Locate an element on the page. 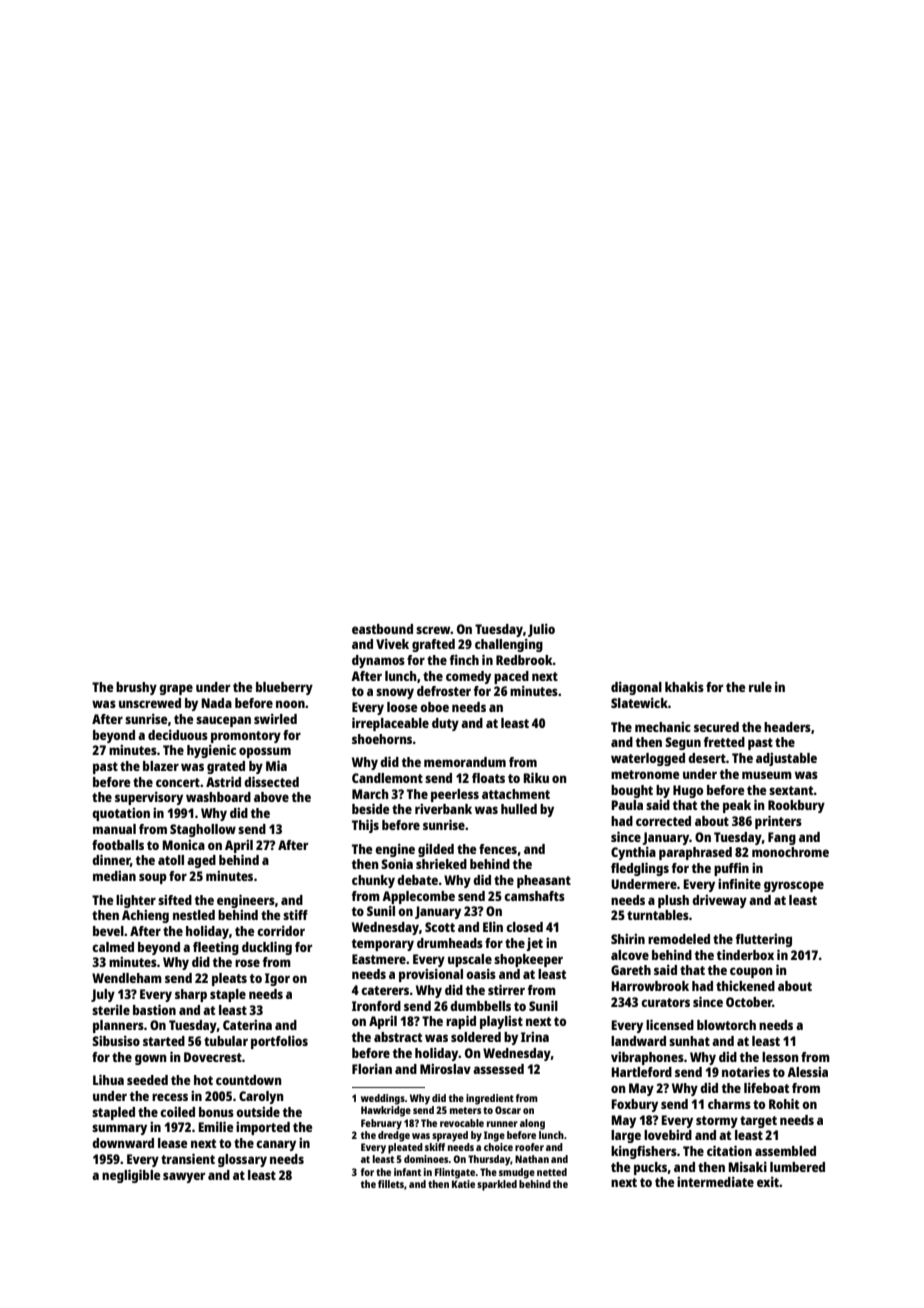 Image resolution: width=924 pixels, height=1308 pixels. rule is located at coordinates (760, 687).
